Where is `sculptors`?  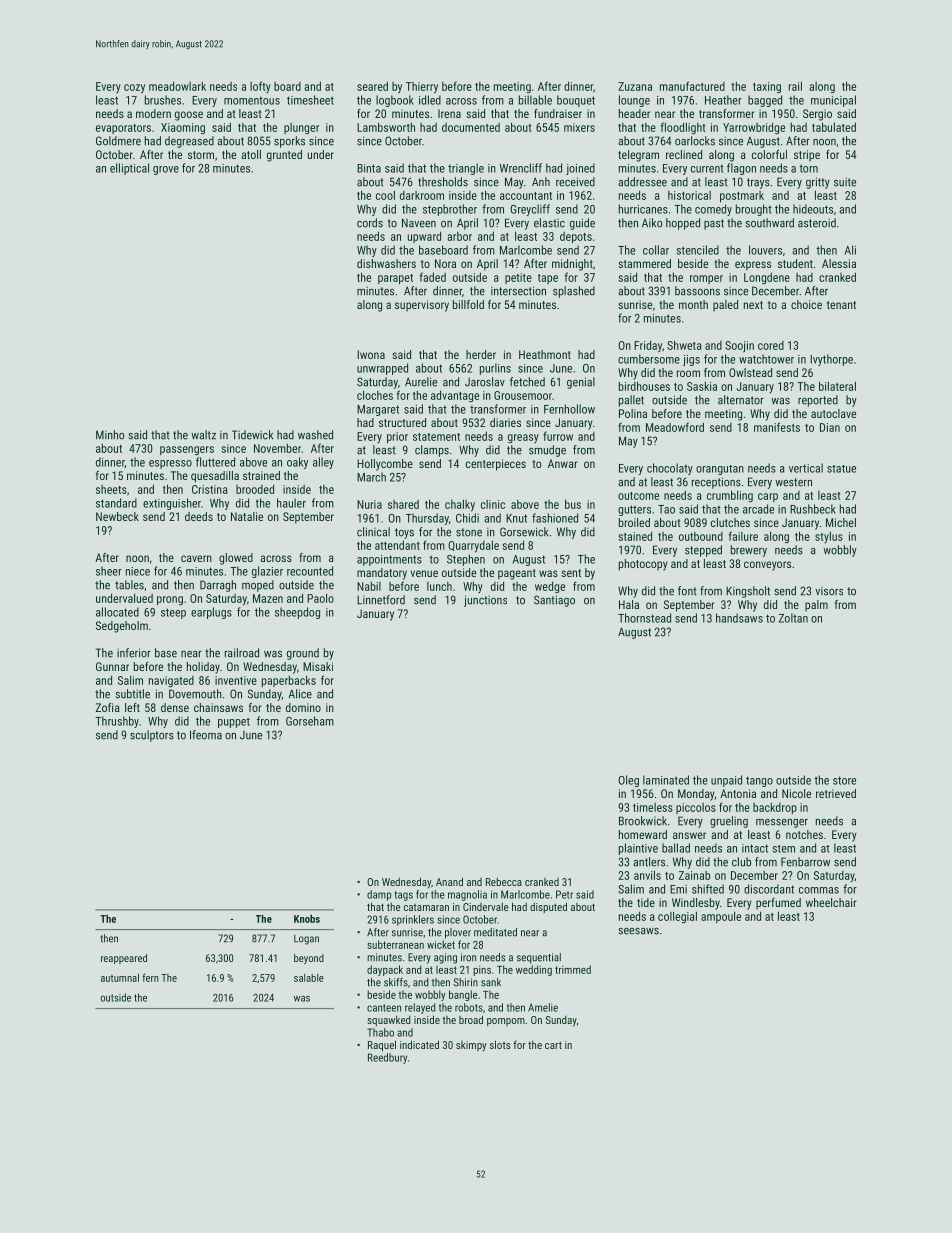 sculptors is located at coordinates (152, 736).
